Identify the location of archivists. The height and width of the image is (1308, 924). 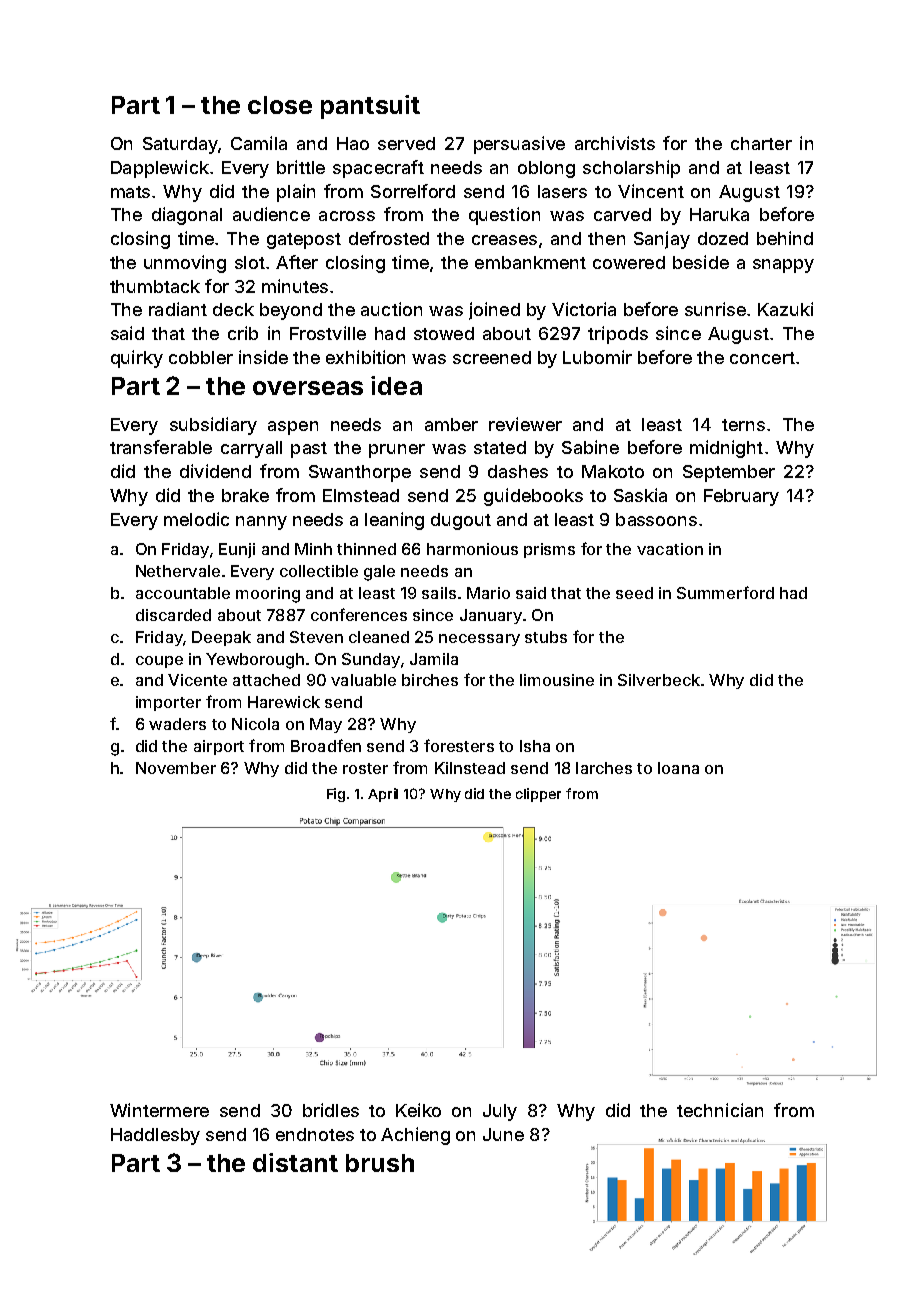
(615, 143).
